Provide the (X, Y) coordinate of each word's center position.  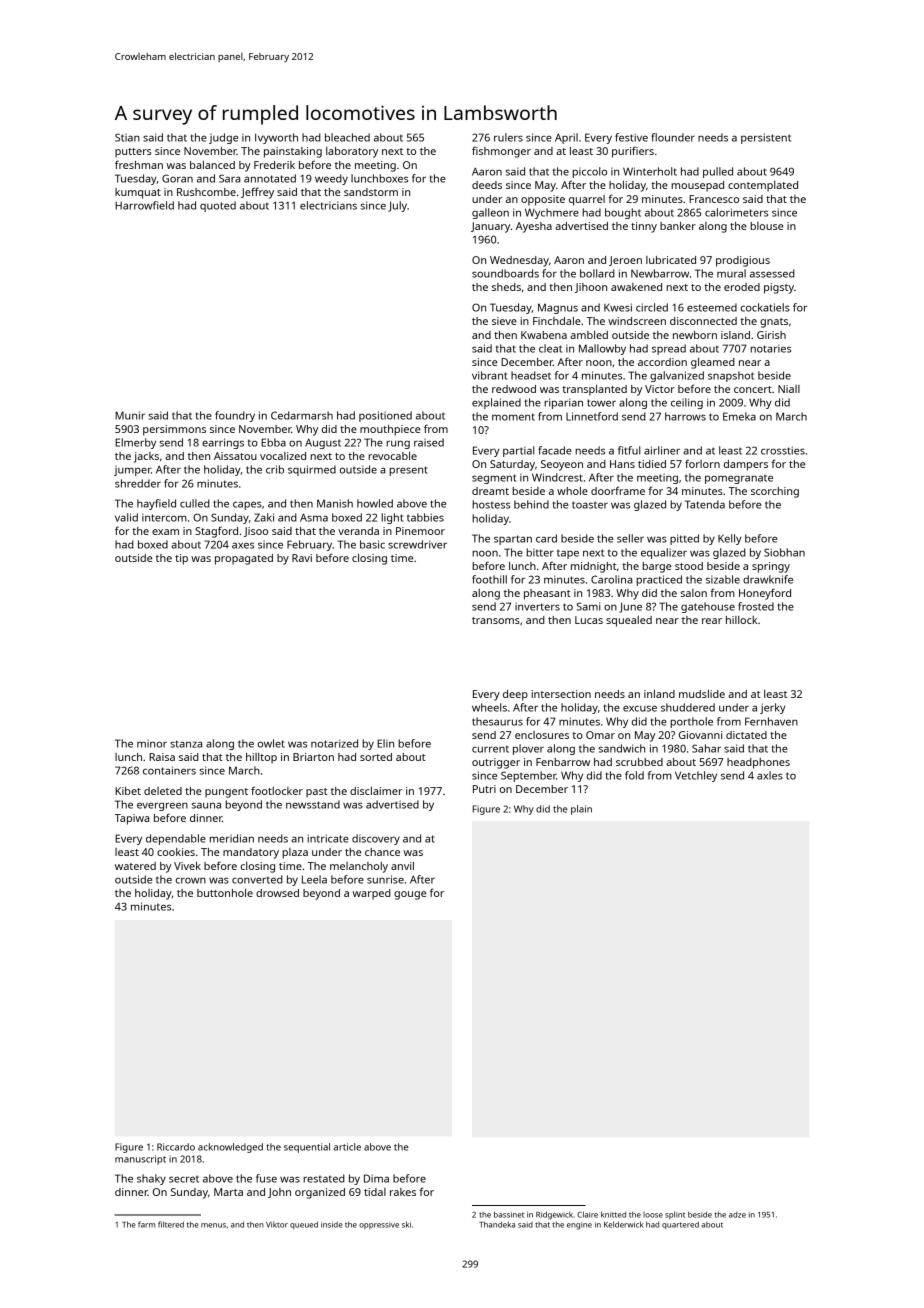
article (347, 1147)
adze (737, 1215)
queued (304, 1225)
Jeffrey (257, 193)
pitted (684, 539)
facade (555, 450)
